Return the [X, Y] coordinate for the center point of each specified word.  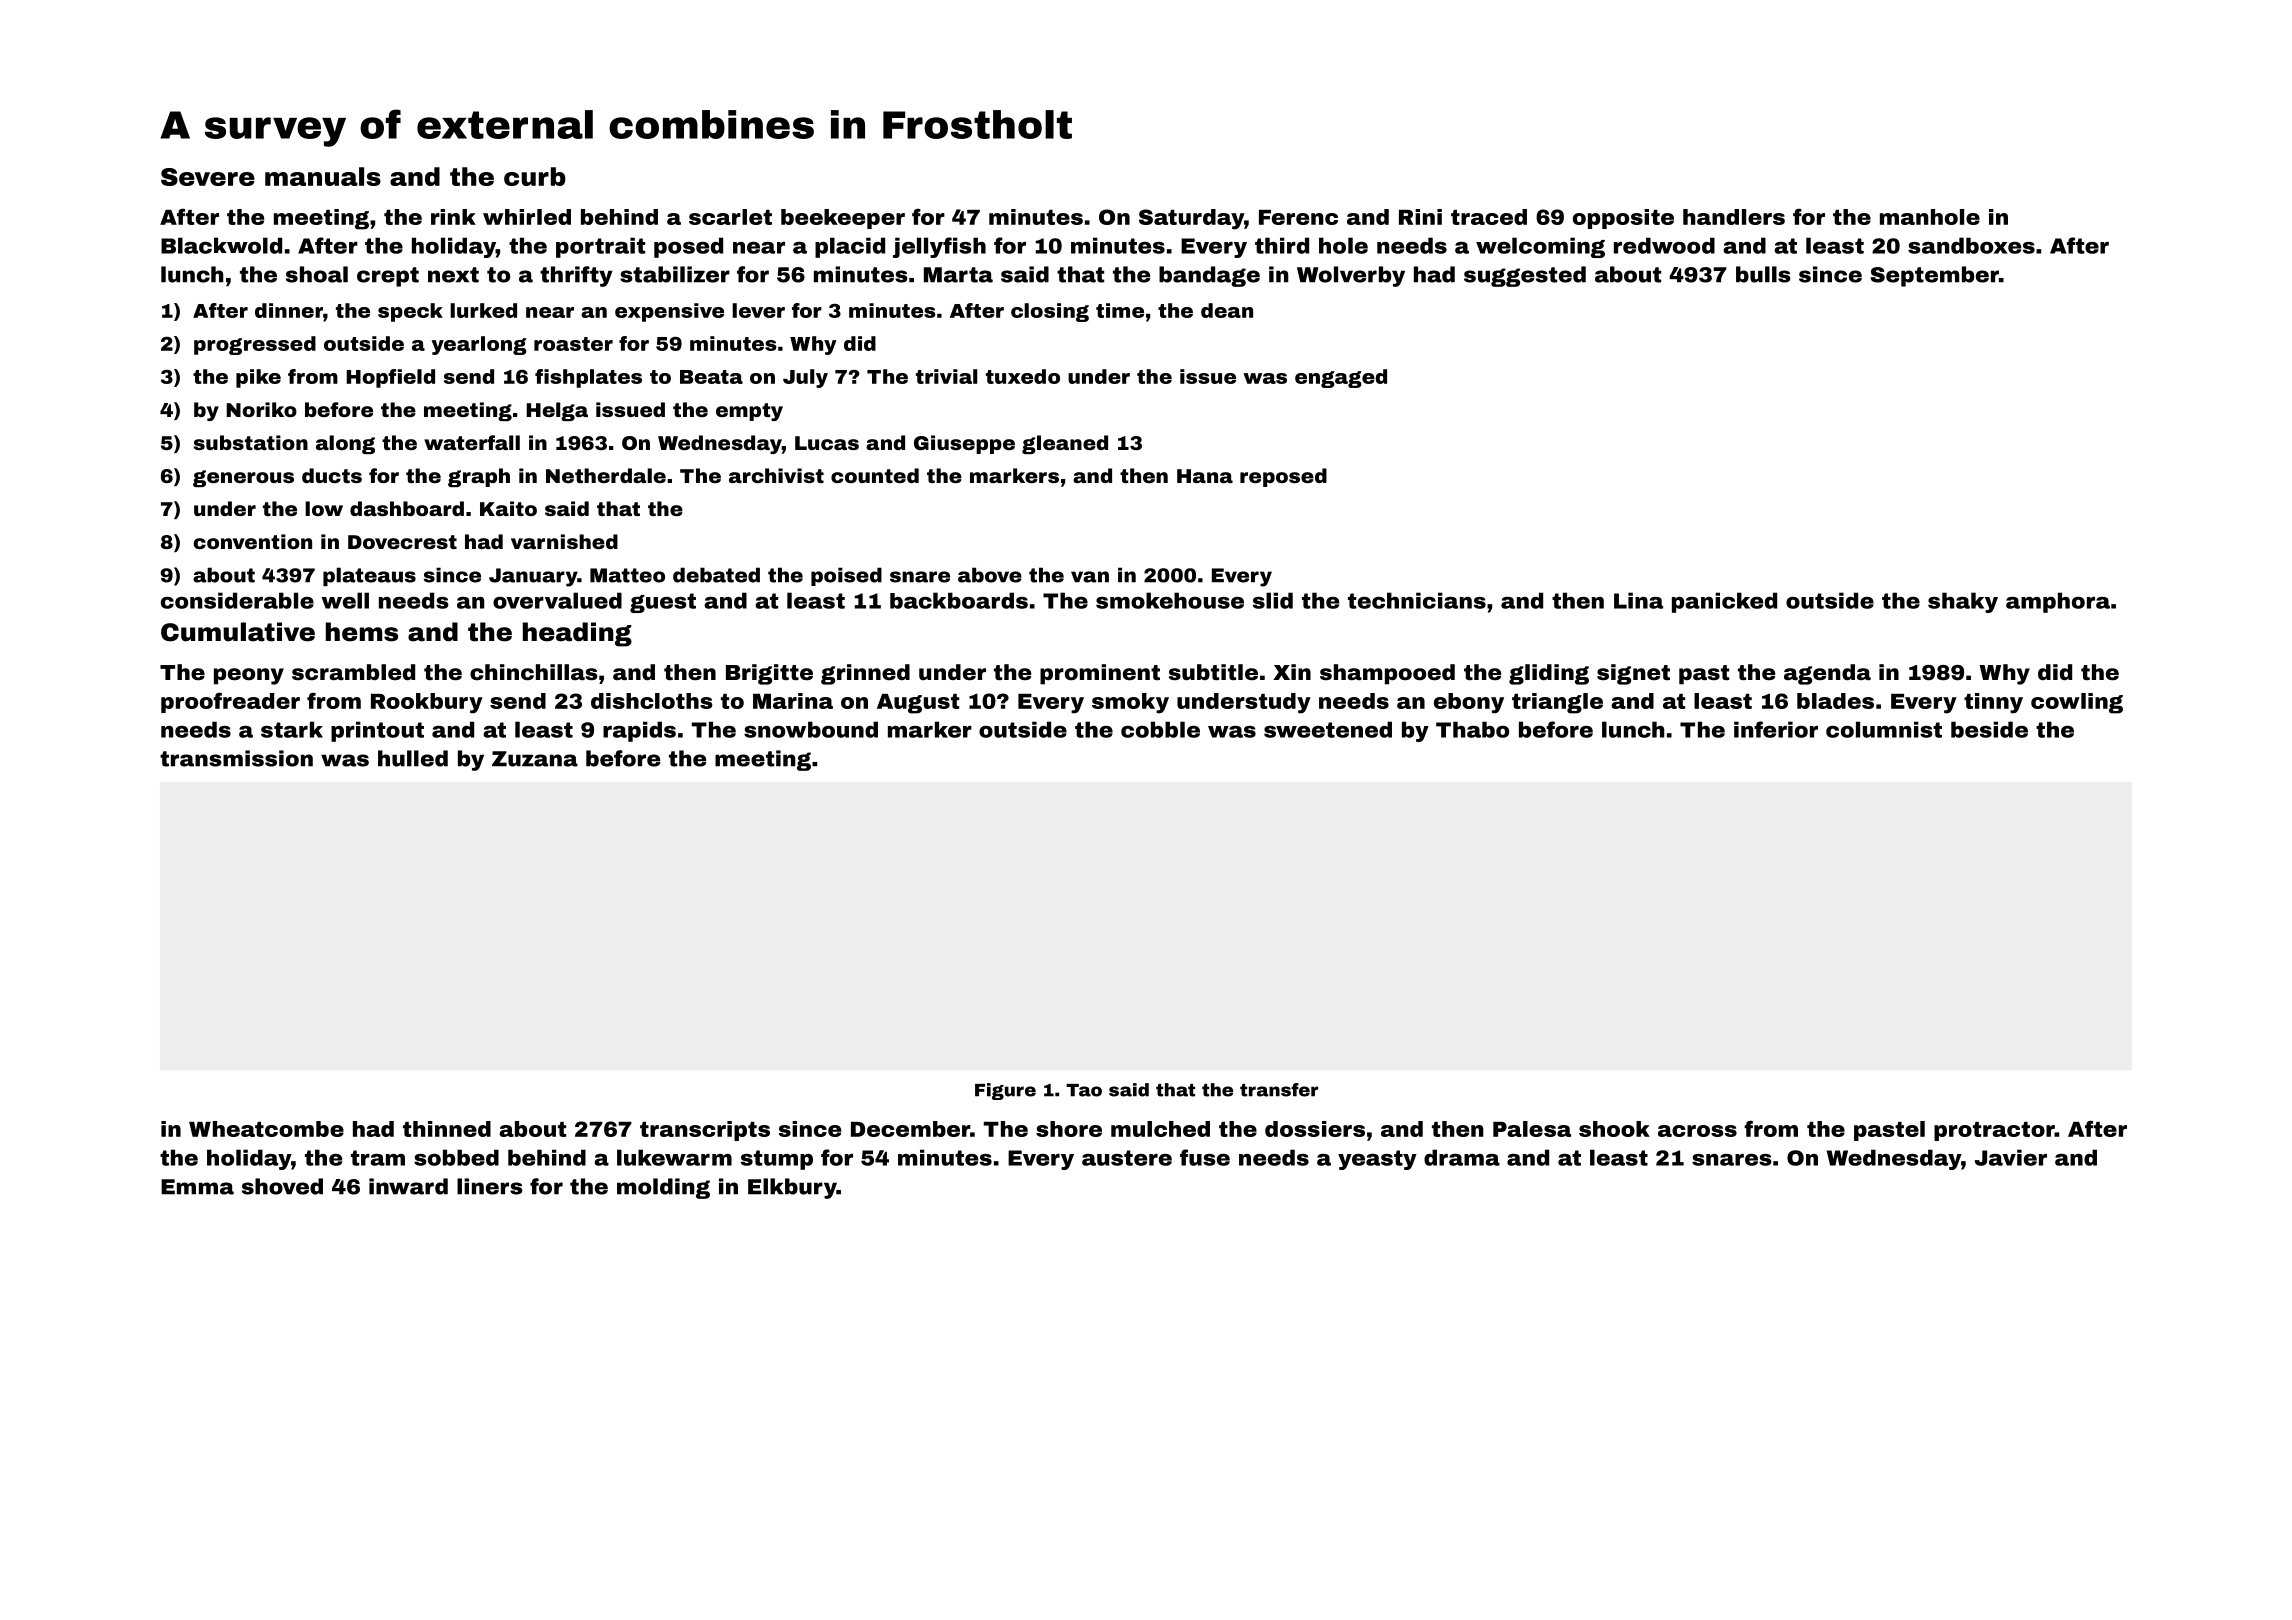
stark [292, 729]
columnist [1884, 729]
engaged [1341, 378]
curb [535, 176]
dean [1227, 310]
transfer [1279, 1090]
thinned [447, 1129]
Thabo [1472, 729]
